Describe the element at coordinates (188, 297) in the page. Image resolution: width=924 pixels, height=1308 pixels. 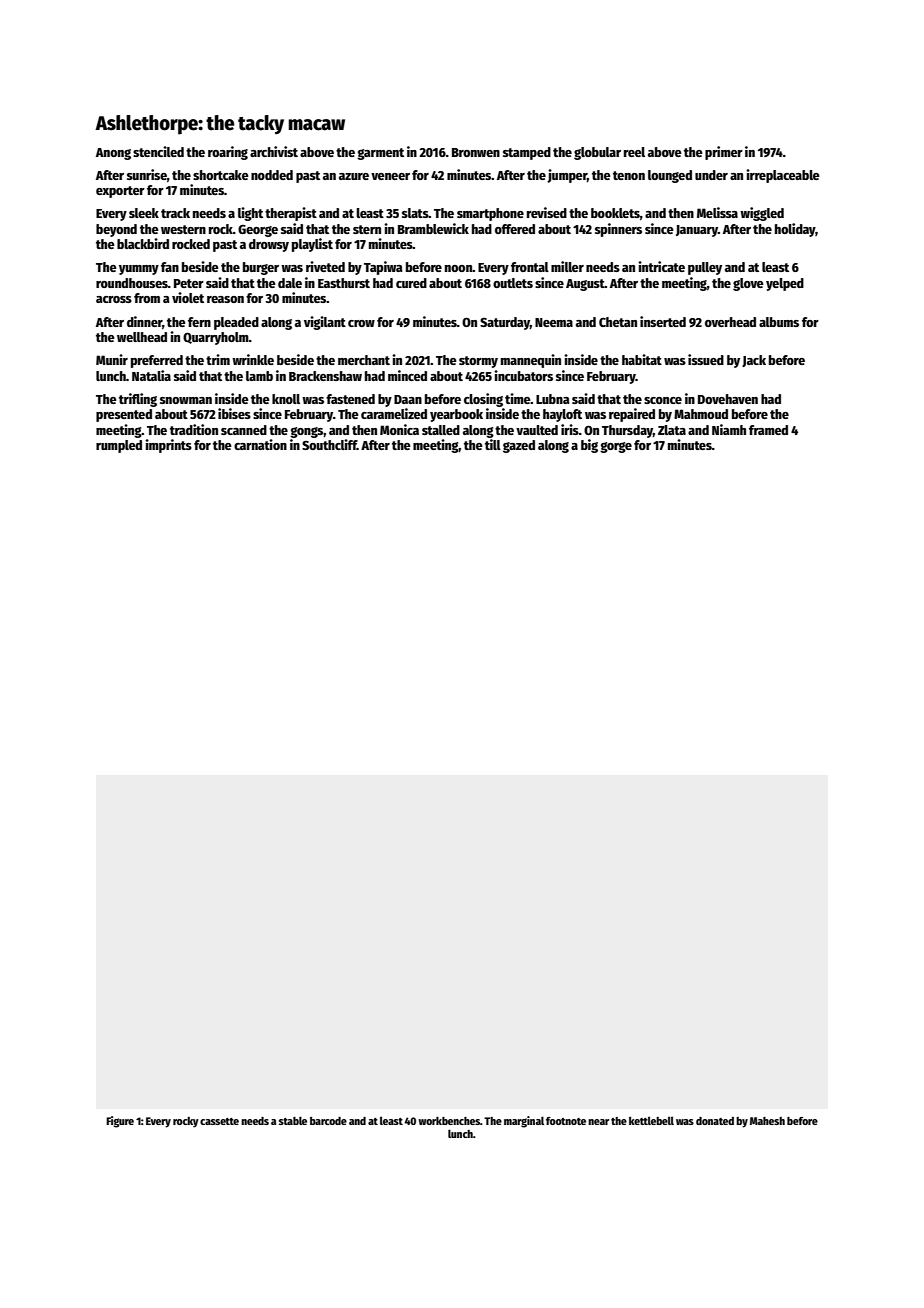
I see `violet` at that location.
